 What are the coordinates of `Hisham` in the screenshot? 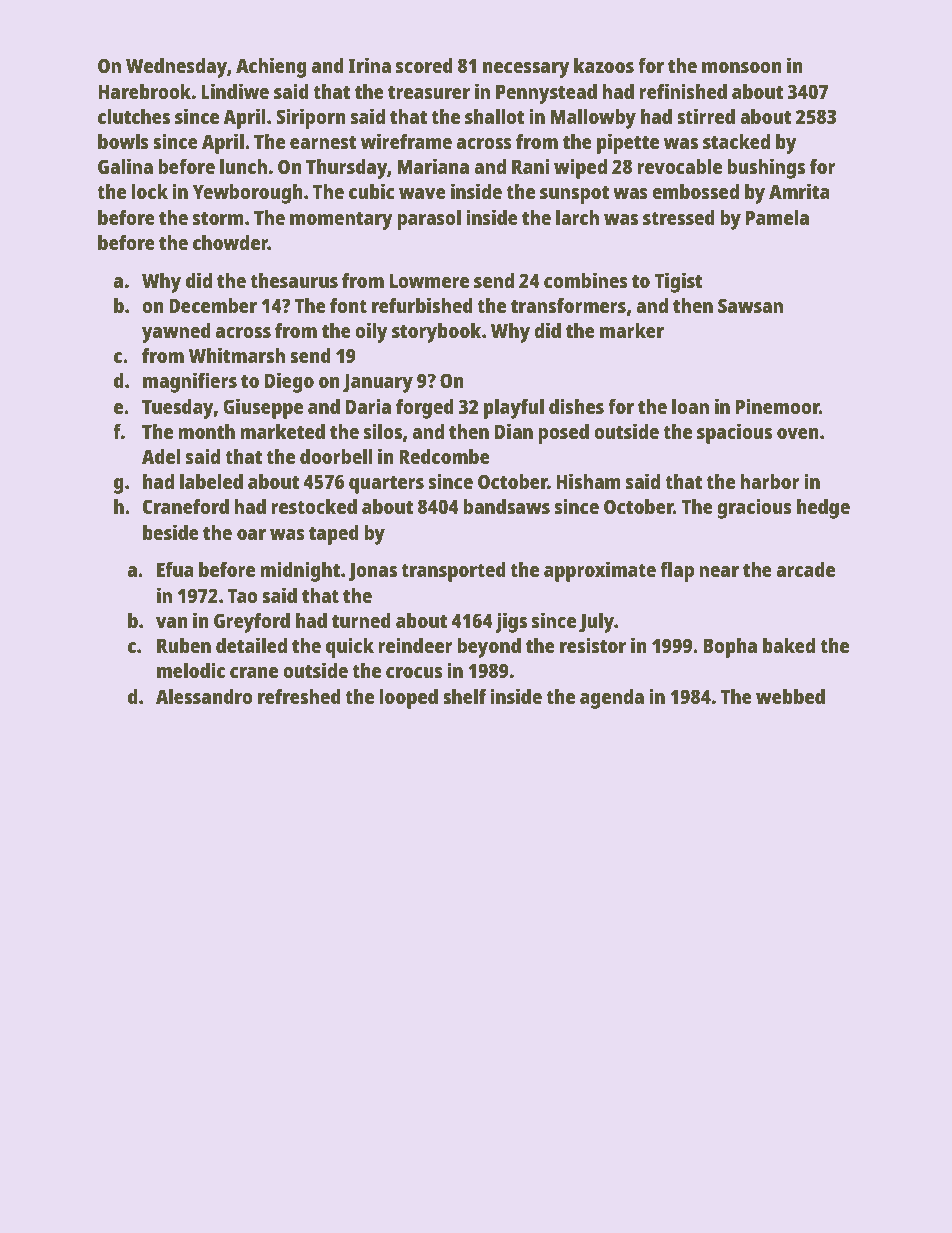 It's located at (588, 481).
